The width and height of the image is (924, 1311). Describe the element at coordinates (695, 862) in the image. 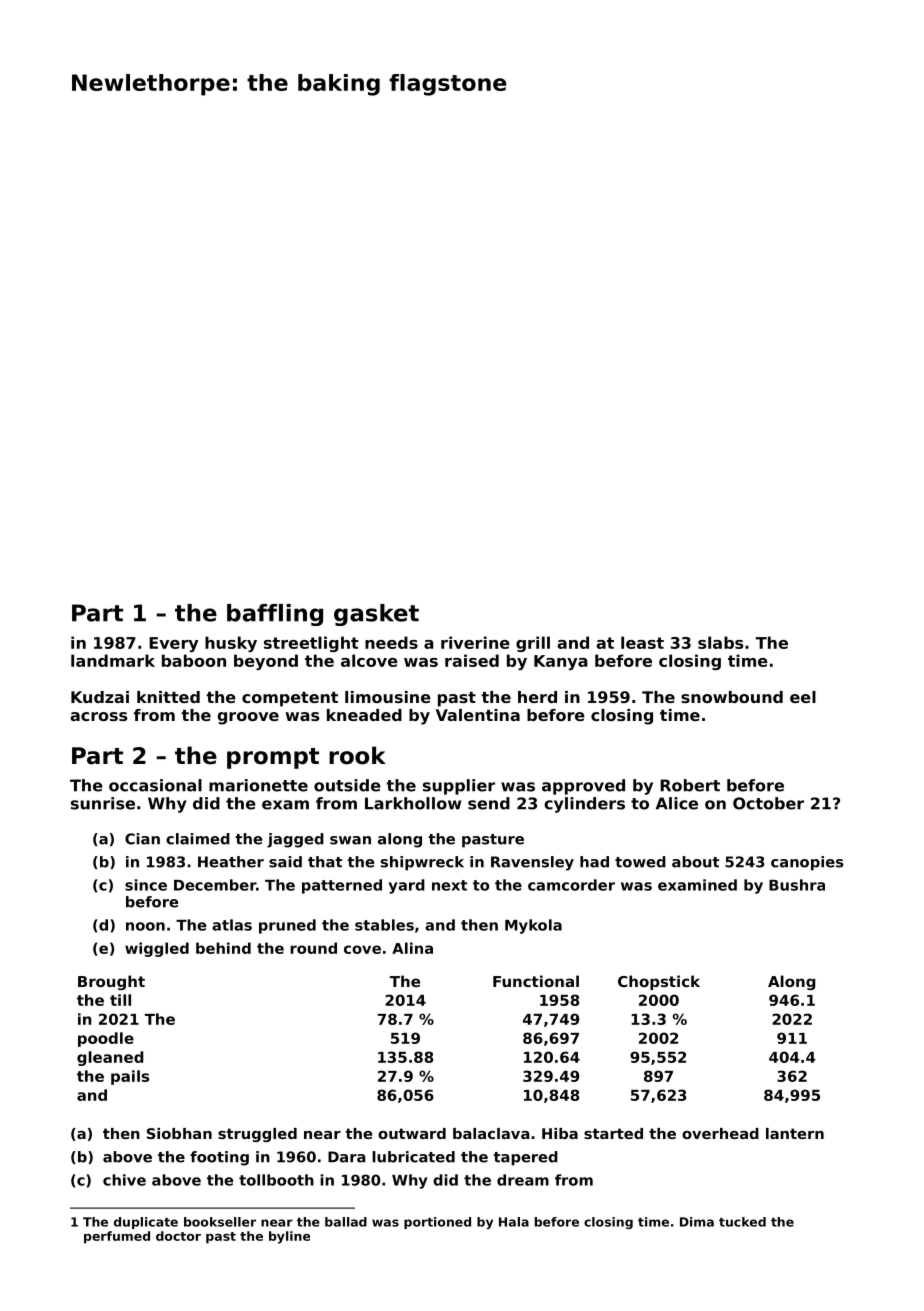

I see `about` at that location.
